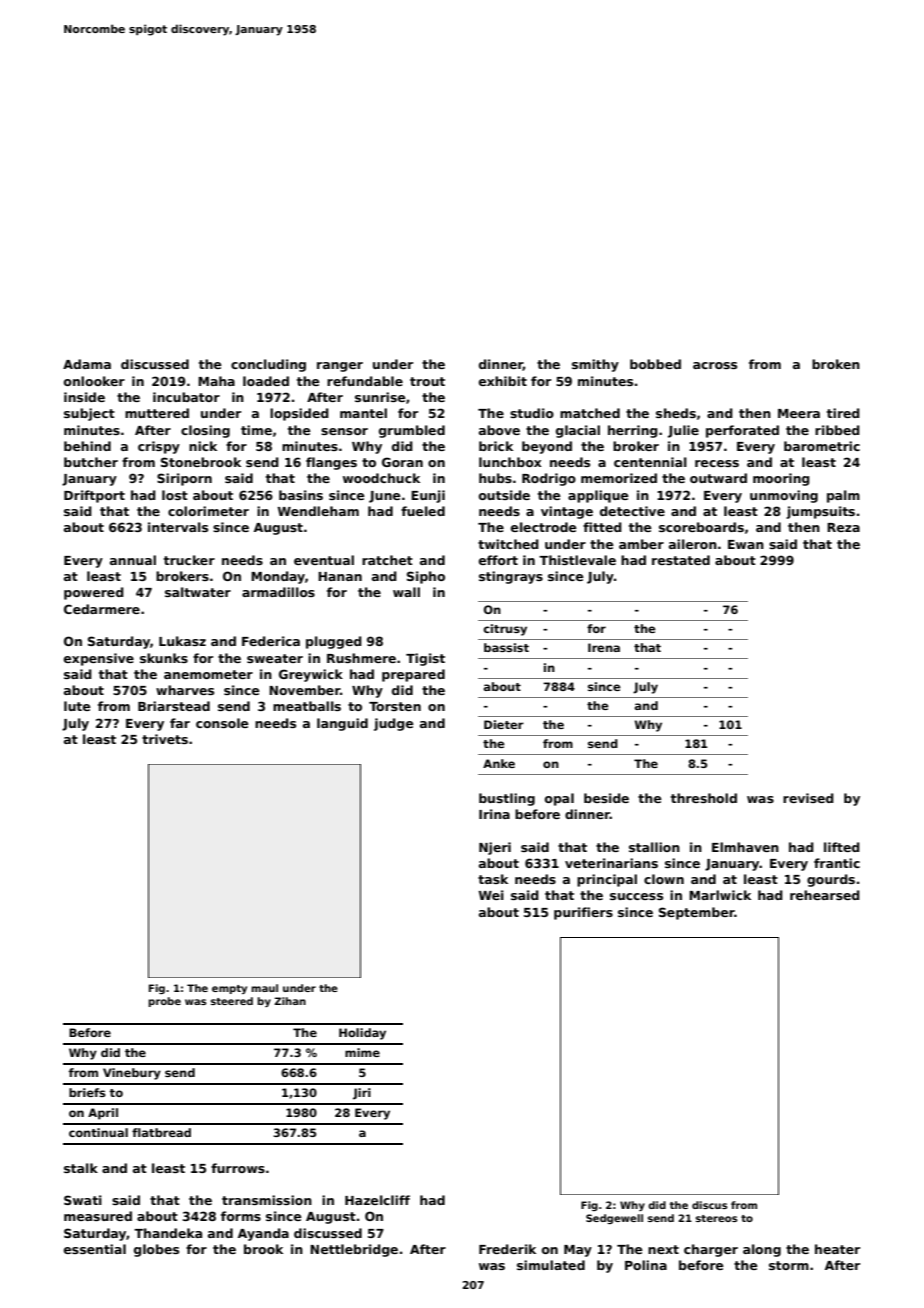  I want to click on continual, so click(98, 1132).
